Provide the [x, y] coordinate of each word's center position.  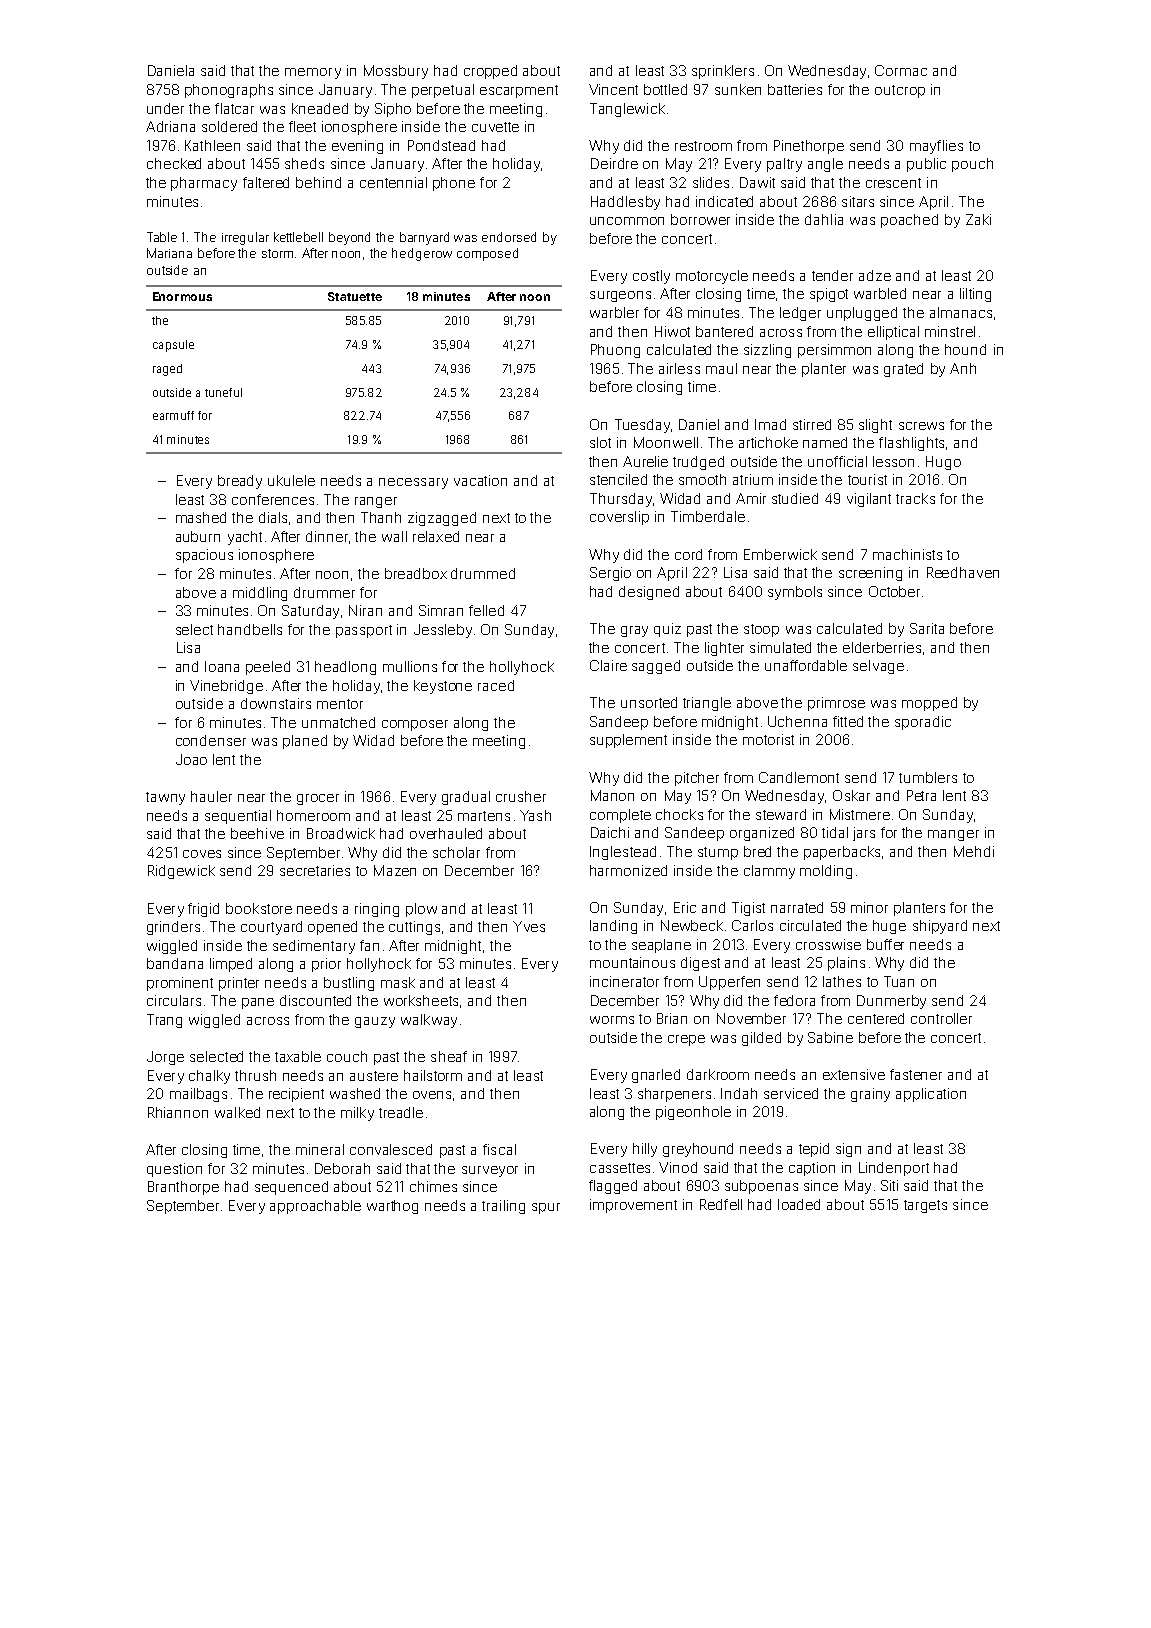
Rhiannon [178, 1112]
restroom [703, 146]
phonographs [229, 91]
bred [757, 851]
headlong [345, 668]
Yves [529, 926]
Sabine [830, 1037]
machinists [907, 554]
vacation [480, 480]
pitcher [697, 779]
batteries [795, 89]
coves [202, 854]
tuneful [223, 392]
